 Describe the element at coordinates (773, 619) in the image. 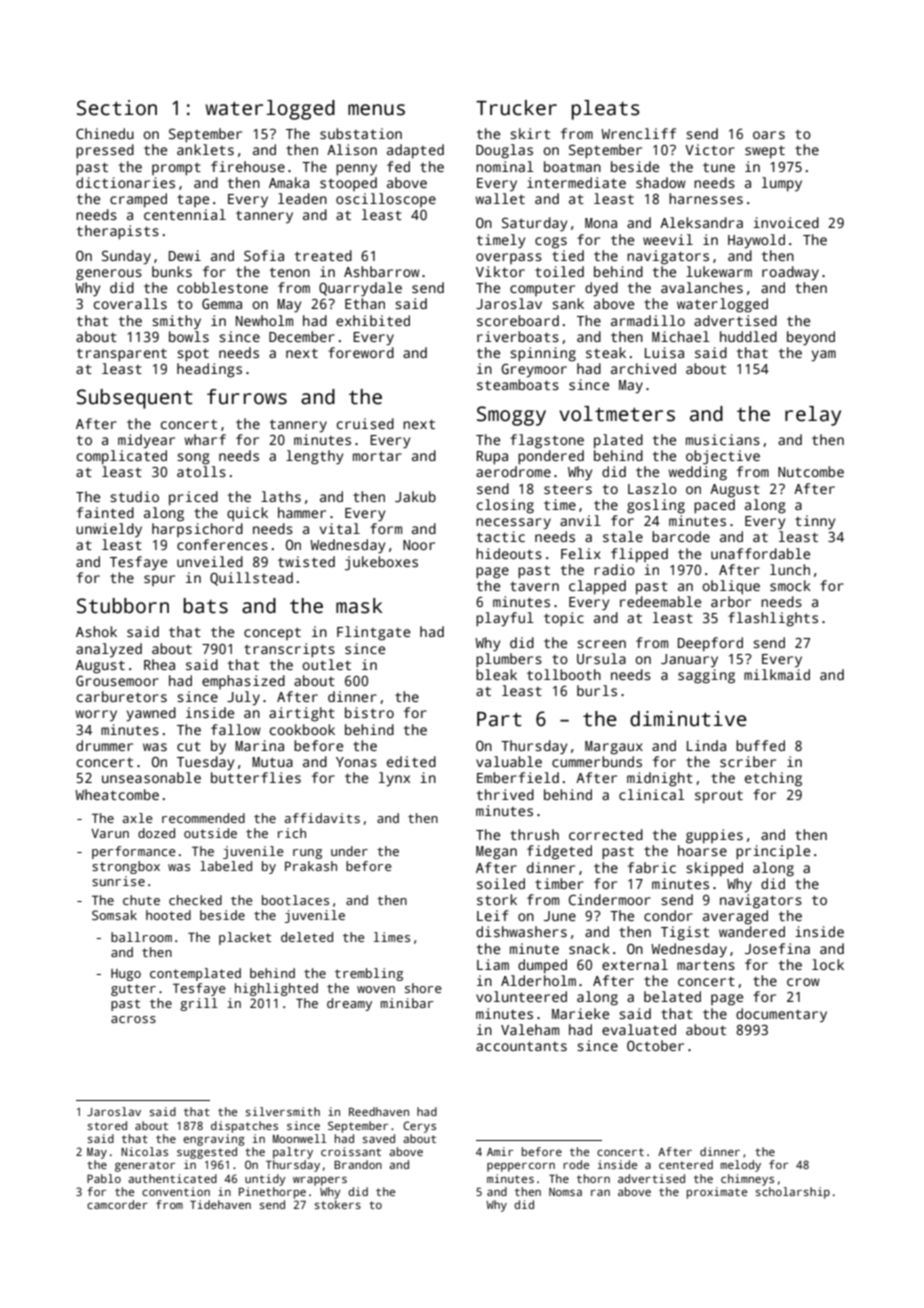

I see `flashlights` at that location.
